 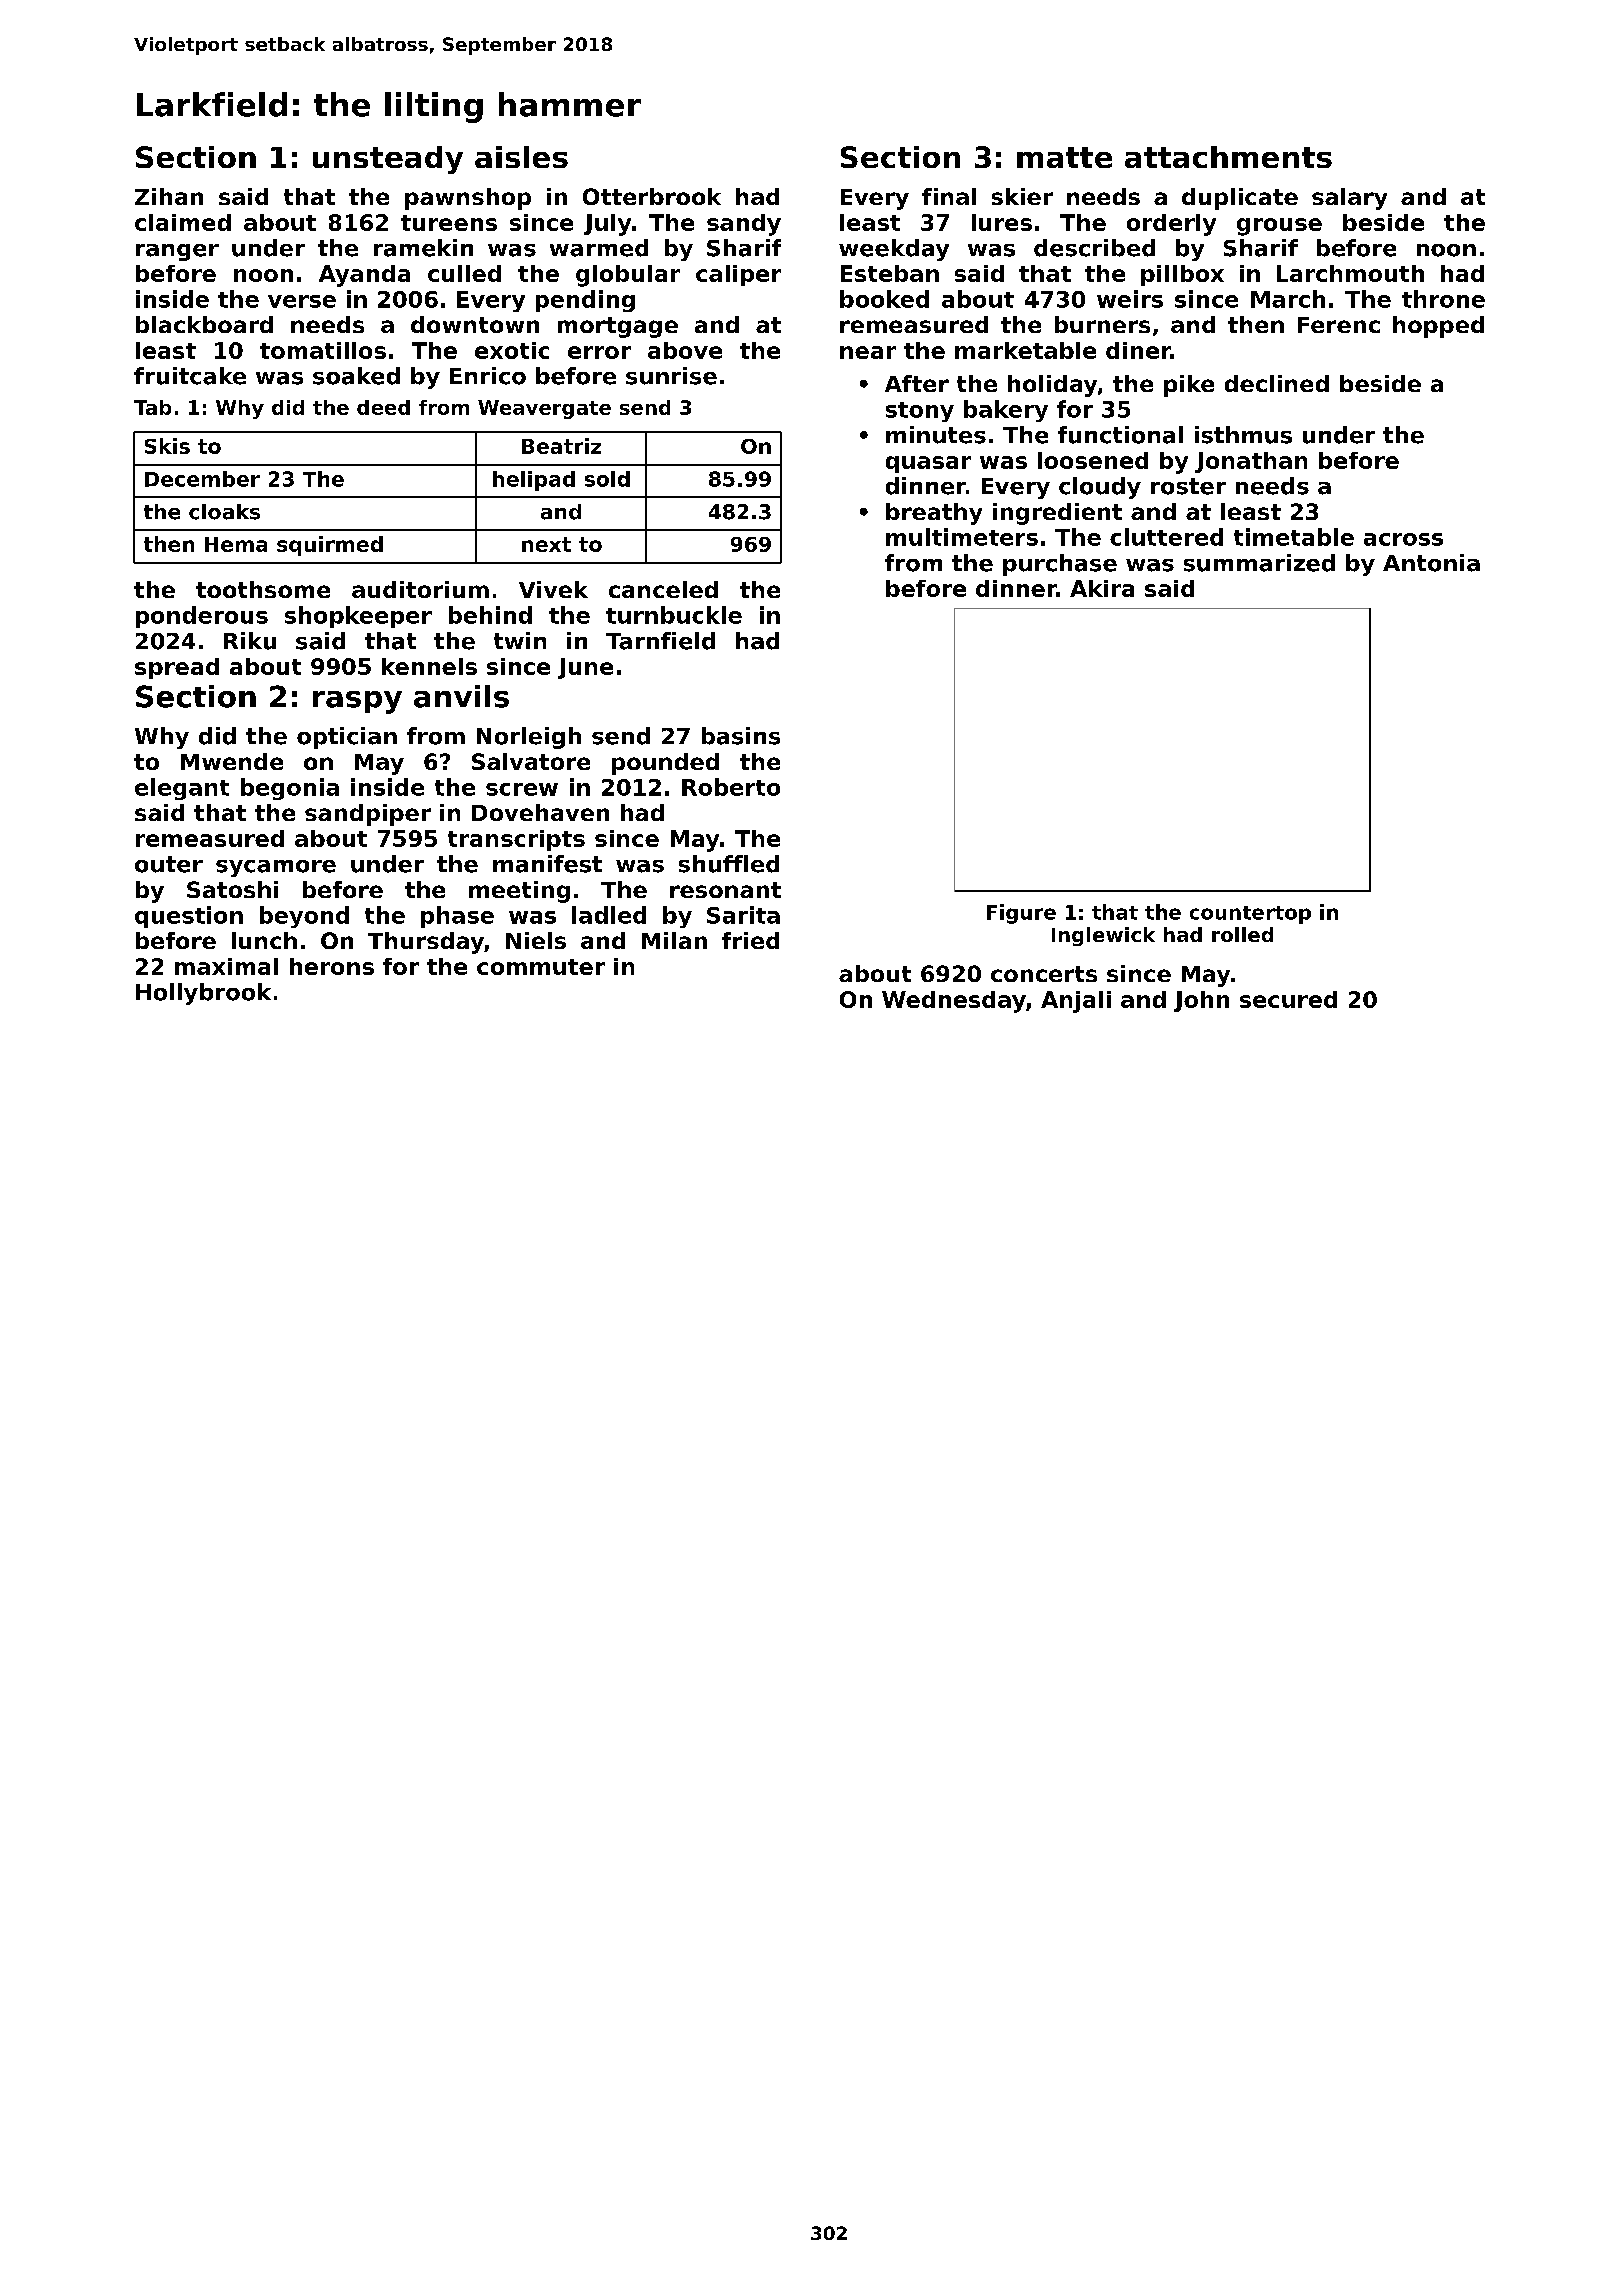 What do you see at coordinates (1438, 327) in the page?
I see `hopped` at bounding box center [1438, 327].
